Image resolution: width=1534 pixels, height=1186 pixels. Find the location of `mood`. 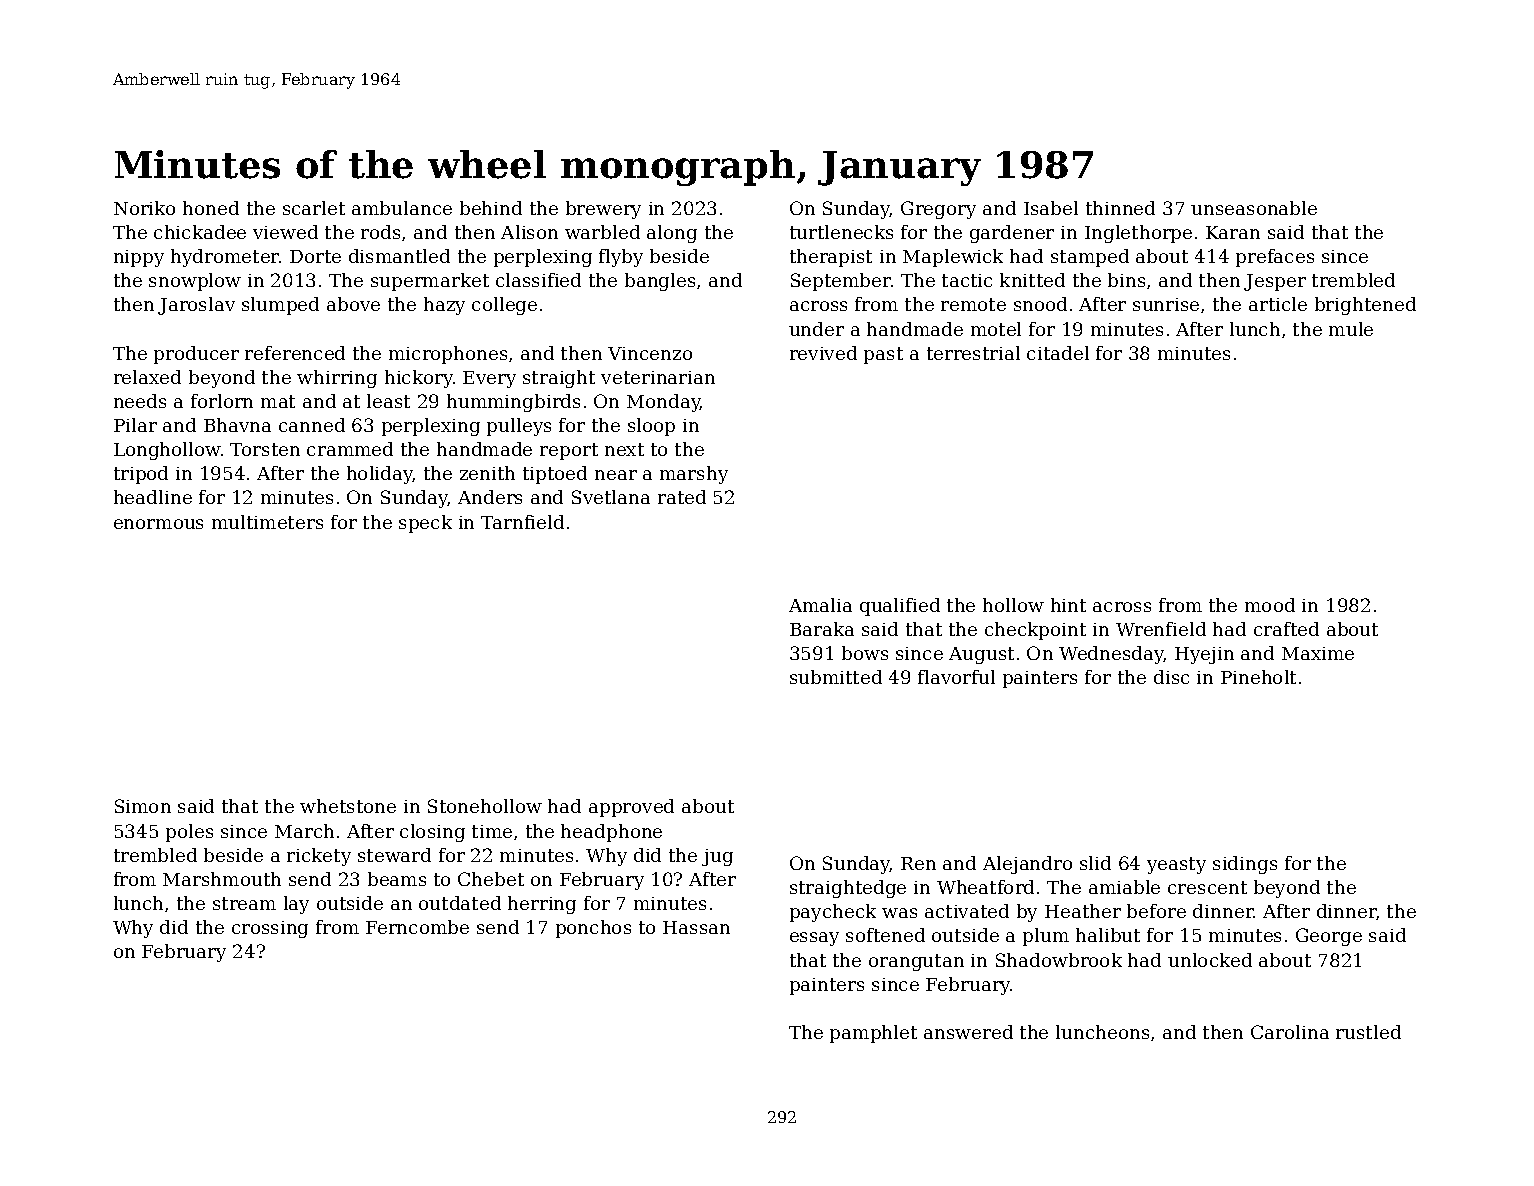

mood is located at coordinates (1270, 605).
